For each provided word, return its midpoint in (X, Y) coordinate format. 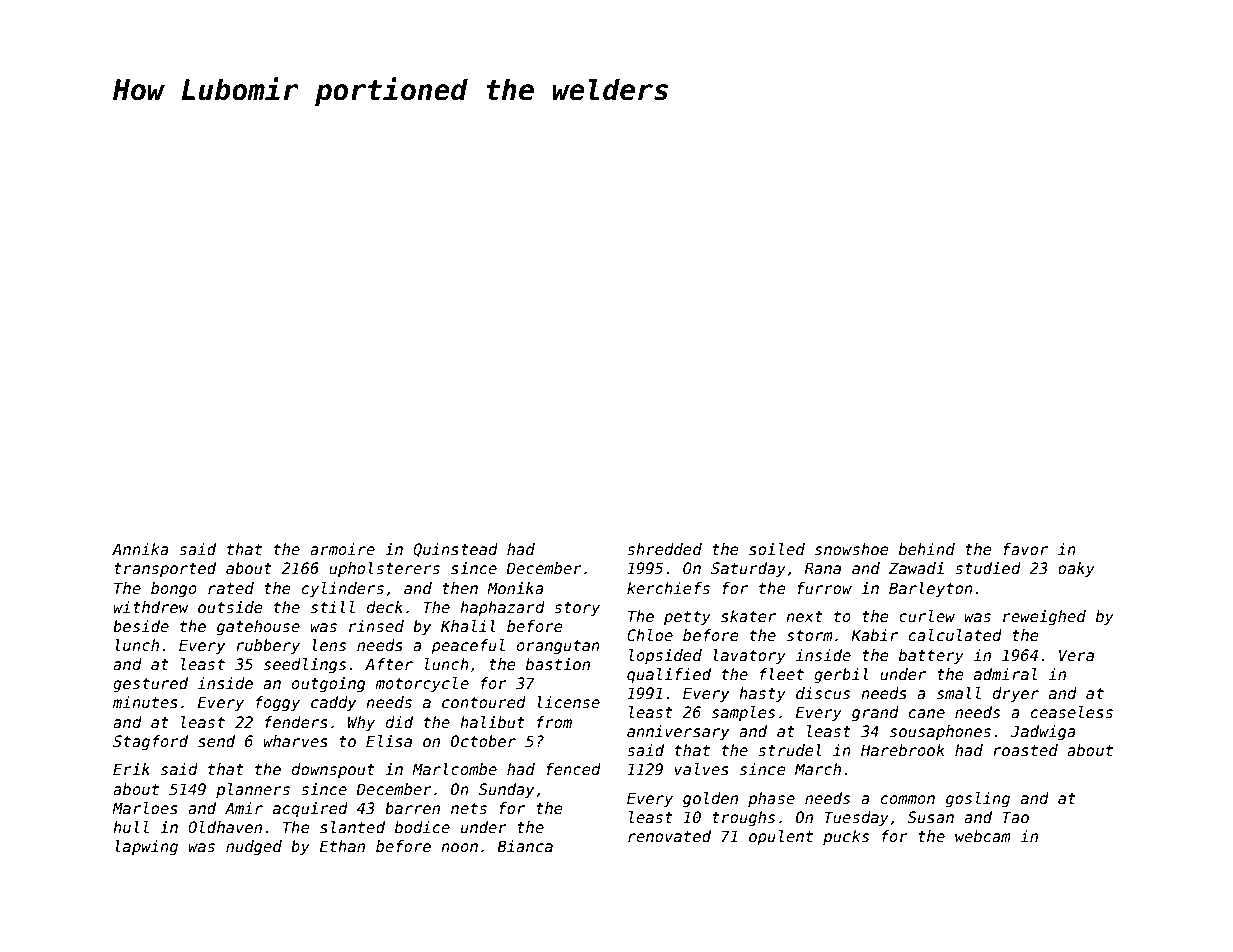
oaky (1076, 569)
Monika (515, 588)
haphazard (502, 608)
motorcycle (422, 684)
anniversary (678, 732)
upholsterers (384, 569)
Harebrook (903, 750)
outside (230, 607)
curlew (927, 616)
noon (459, 847)
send (216, 741)
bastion (558, 664)
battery (931, 656)
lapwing (146, 847)
